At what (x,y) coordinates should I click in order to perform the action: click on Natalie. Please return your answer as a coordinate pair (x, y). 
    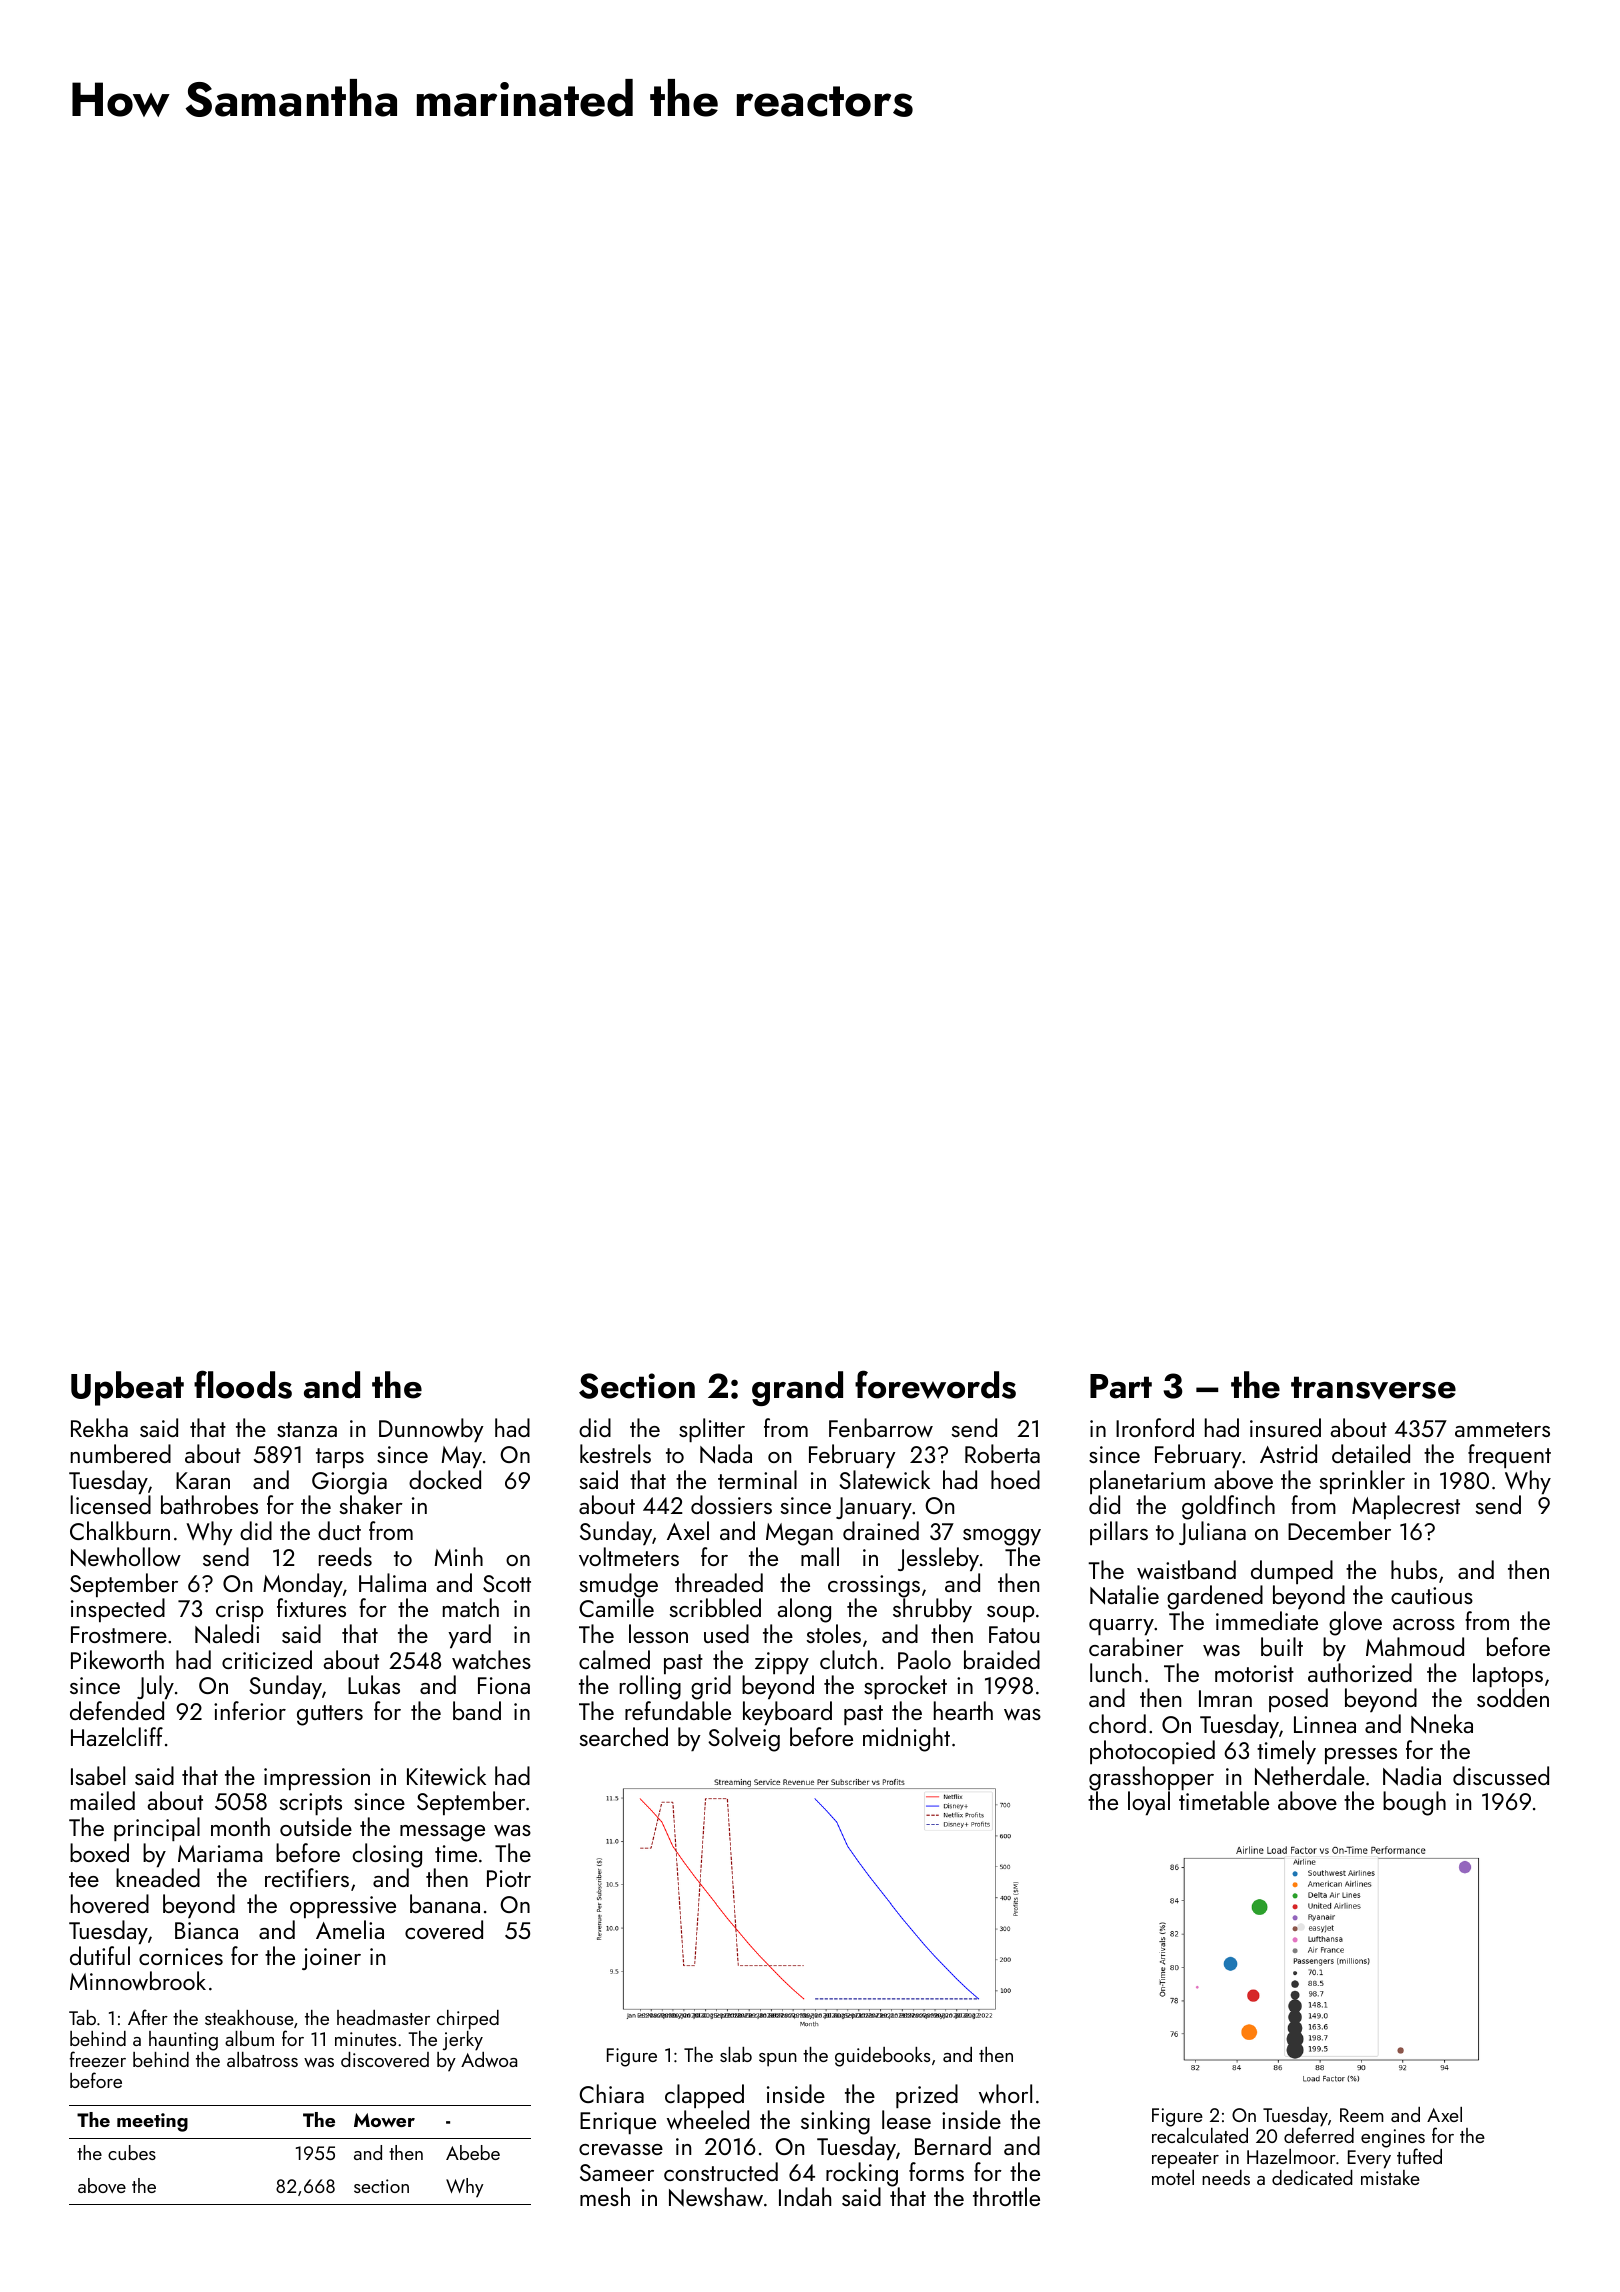
    Looking at the image, I should click on (1124, 1595).
